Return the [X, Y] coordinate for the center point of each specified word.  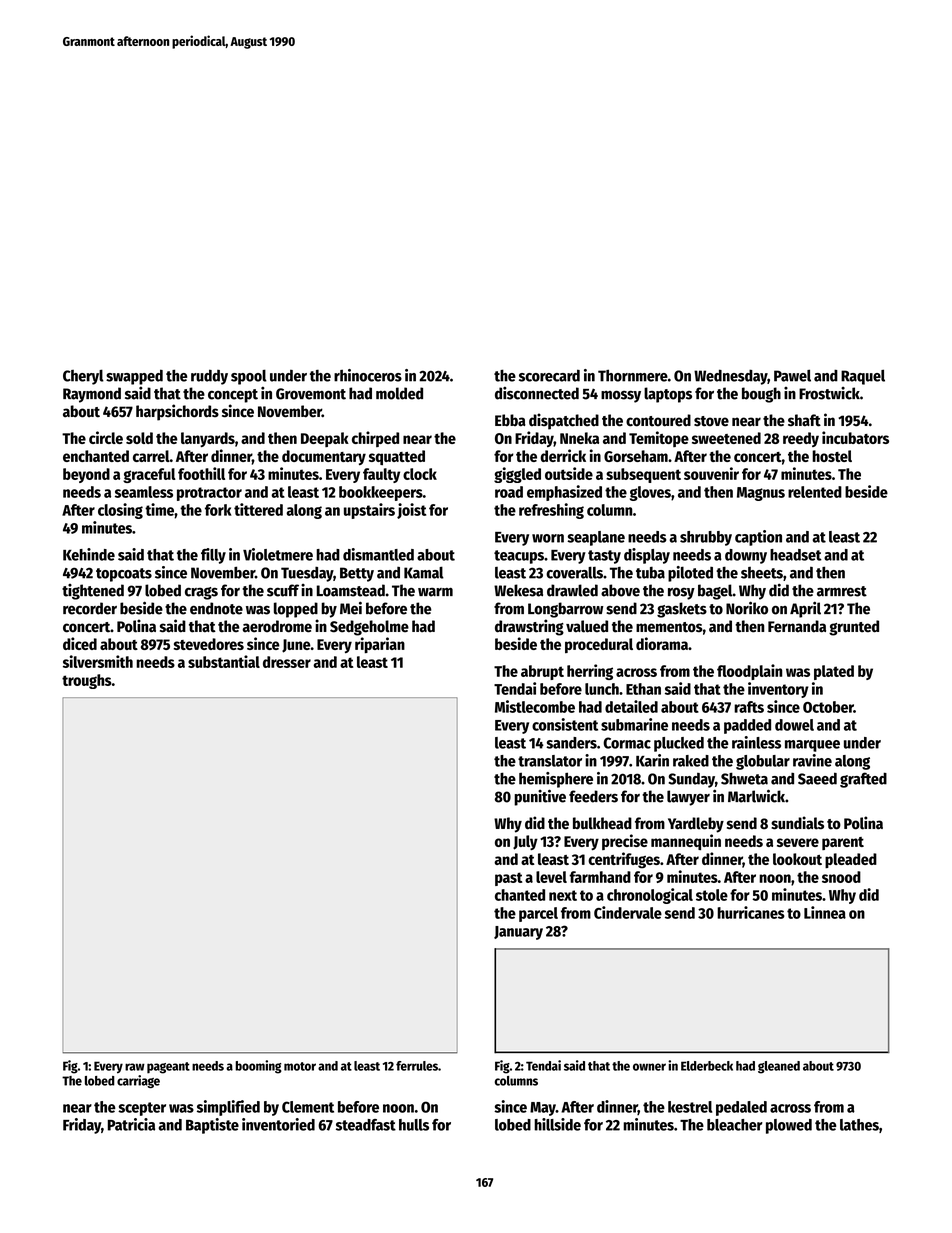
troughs [87, 681]
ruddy [209, 377]
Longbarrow [565, 610]
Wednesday [731, 377]
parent [843, 843]
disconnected [537, 393]
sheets [762, 573]
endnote [216, 608]
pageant [168, 1068]
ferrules [417, 1066]
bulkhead [602, 823]
